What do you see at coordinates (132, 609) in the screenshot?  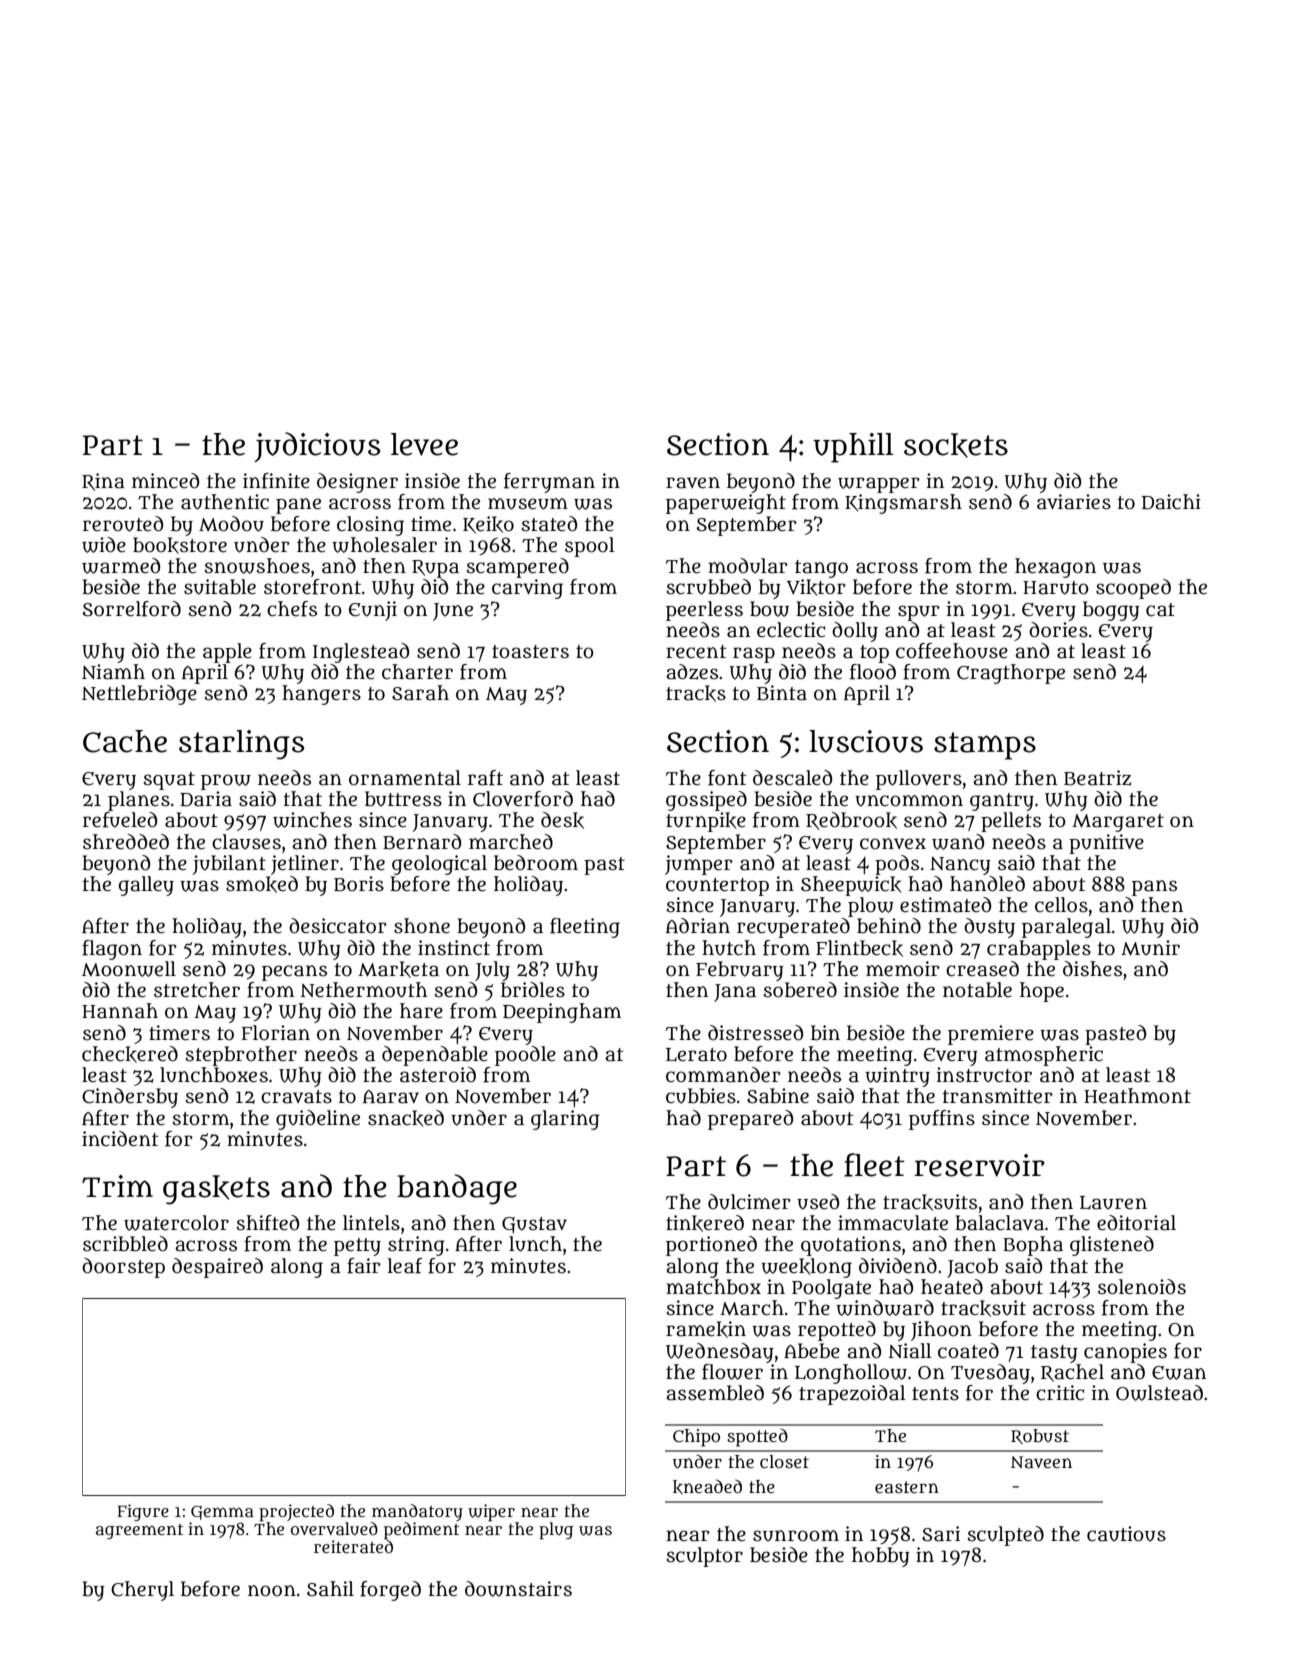 I see `Sorrelford` at bounding box center [132, 609].
